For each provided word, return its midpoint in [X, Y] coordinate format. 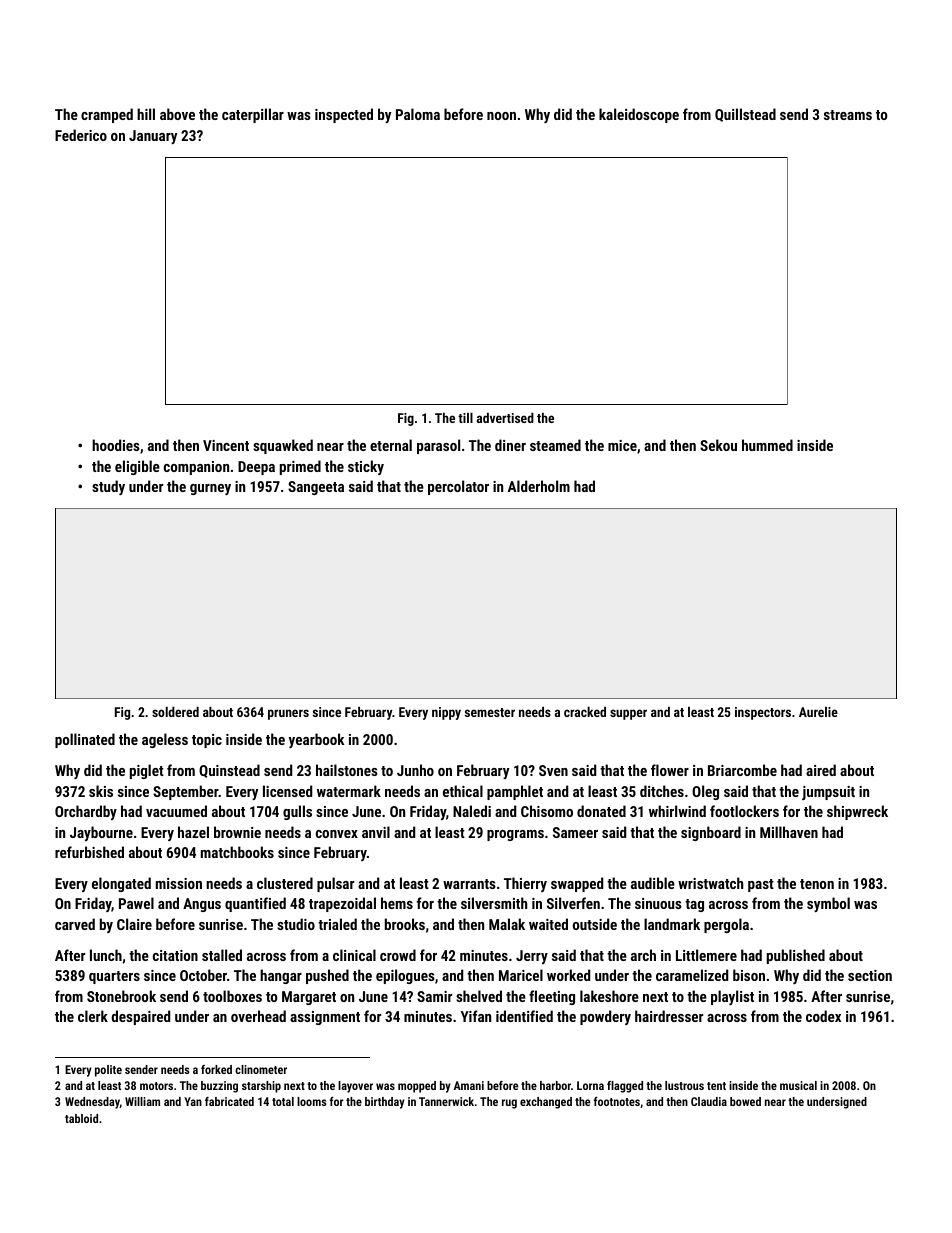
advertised [505, 417]
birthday [385, 1103]
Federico [81, 135]
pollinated [85, 740]
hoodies [116, 445]
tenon [817, 884]
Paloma [418, 114]
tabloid [81, 1118]
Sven [553, 770]
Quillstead [745, 115]
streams [848, 115]
